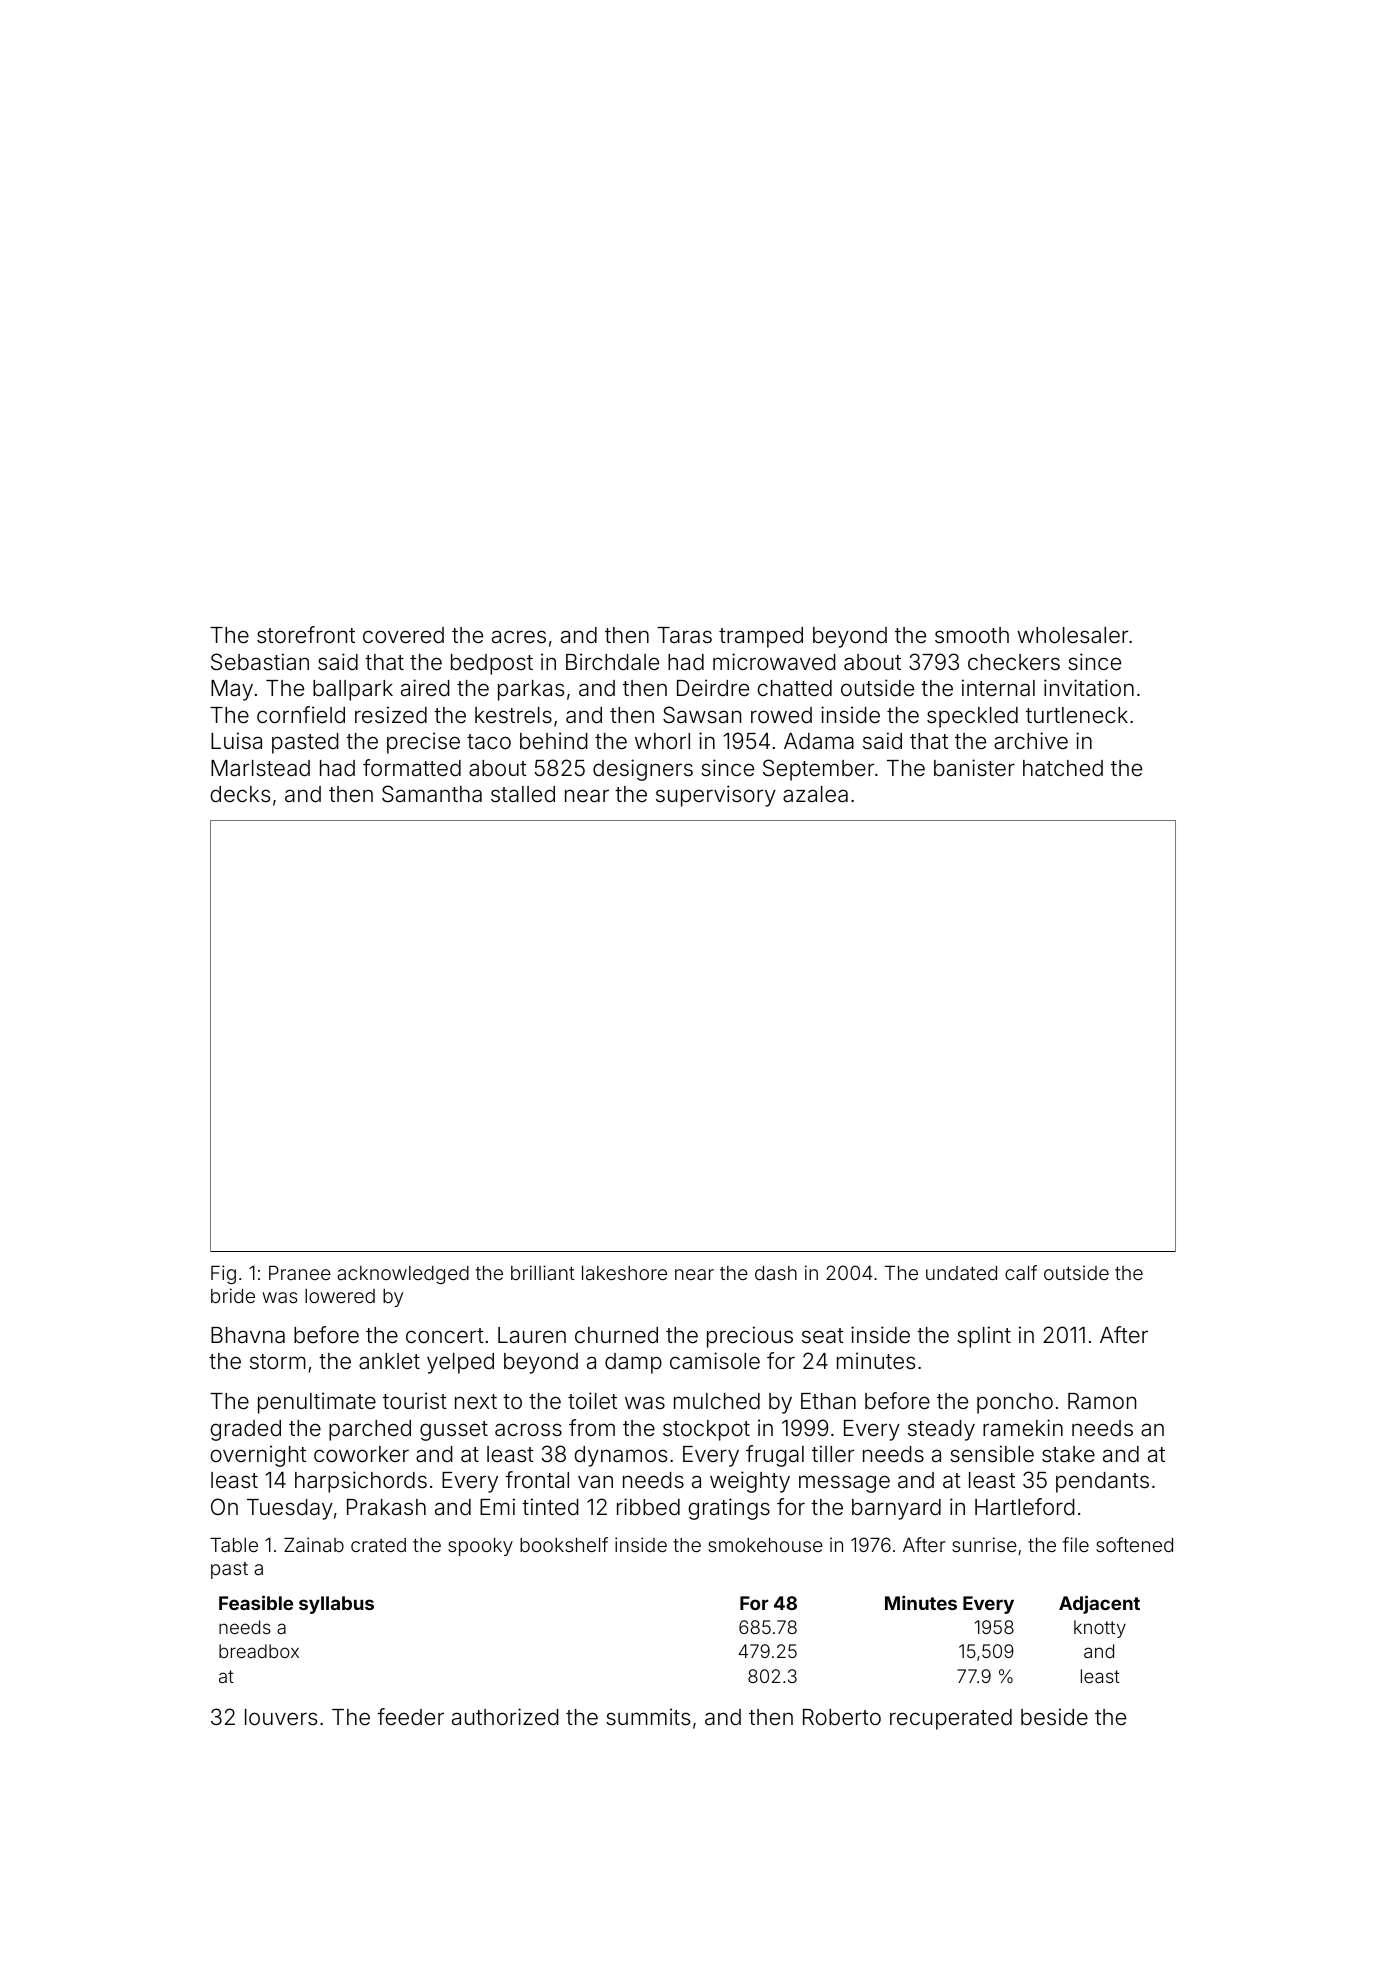  I want to click on Pranee, so click(300, 1273).
